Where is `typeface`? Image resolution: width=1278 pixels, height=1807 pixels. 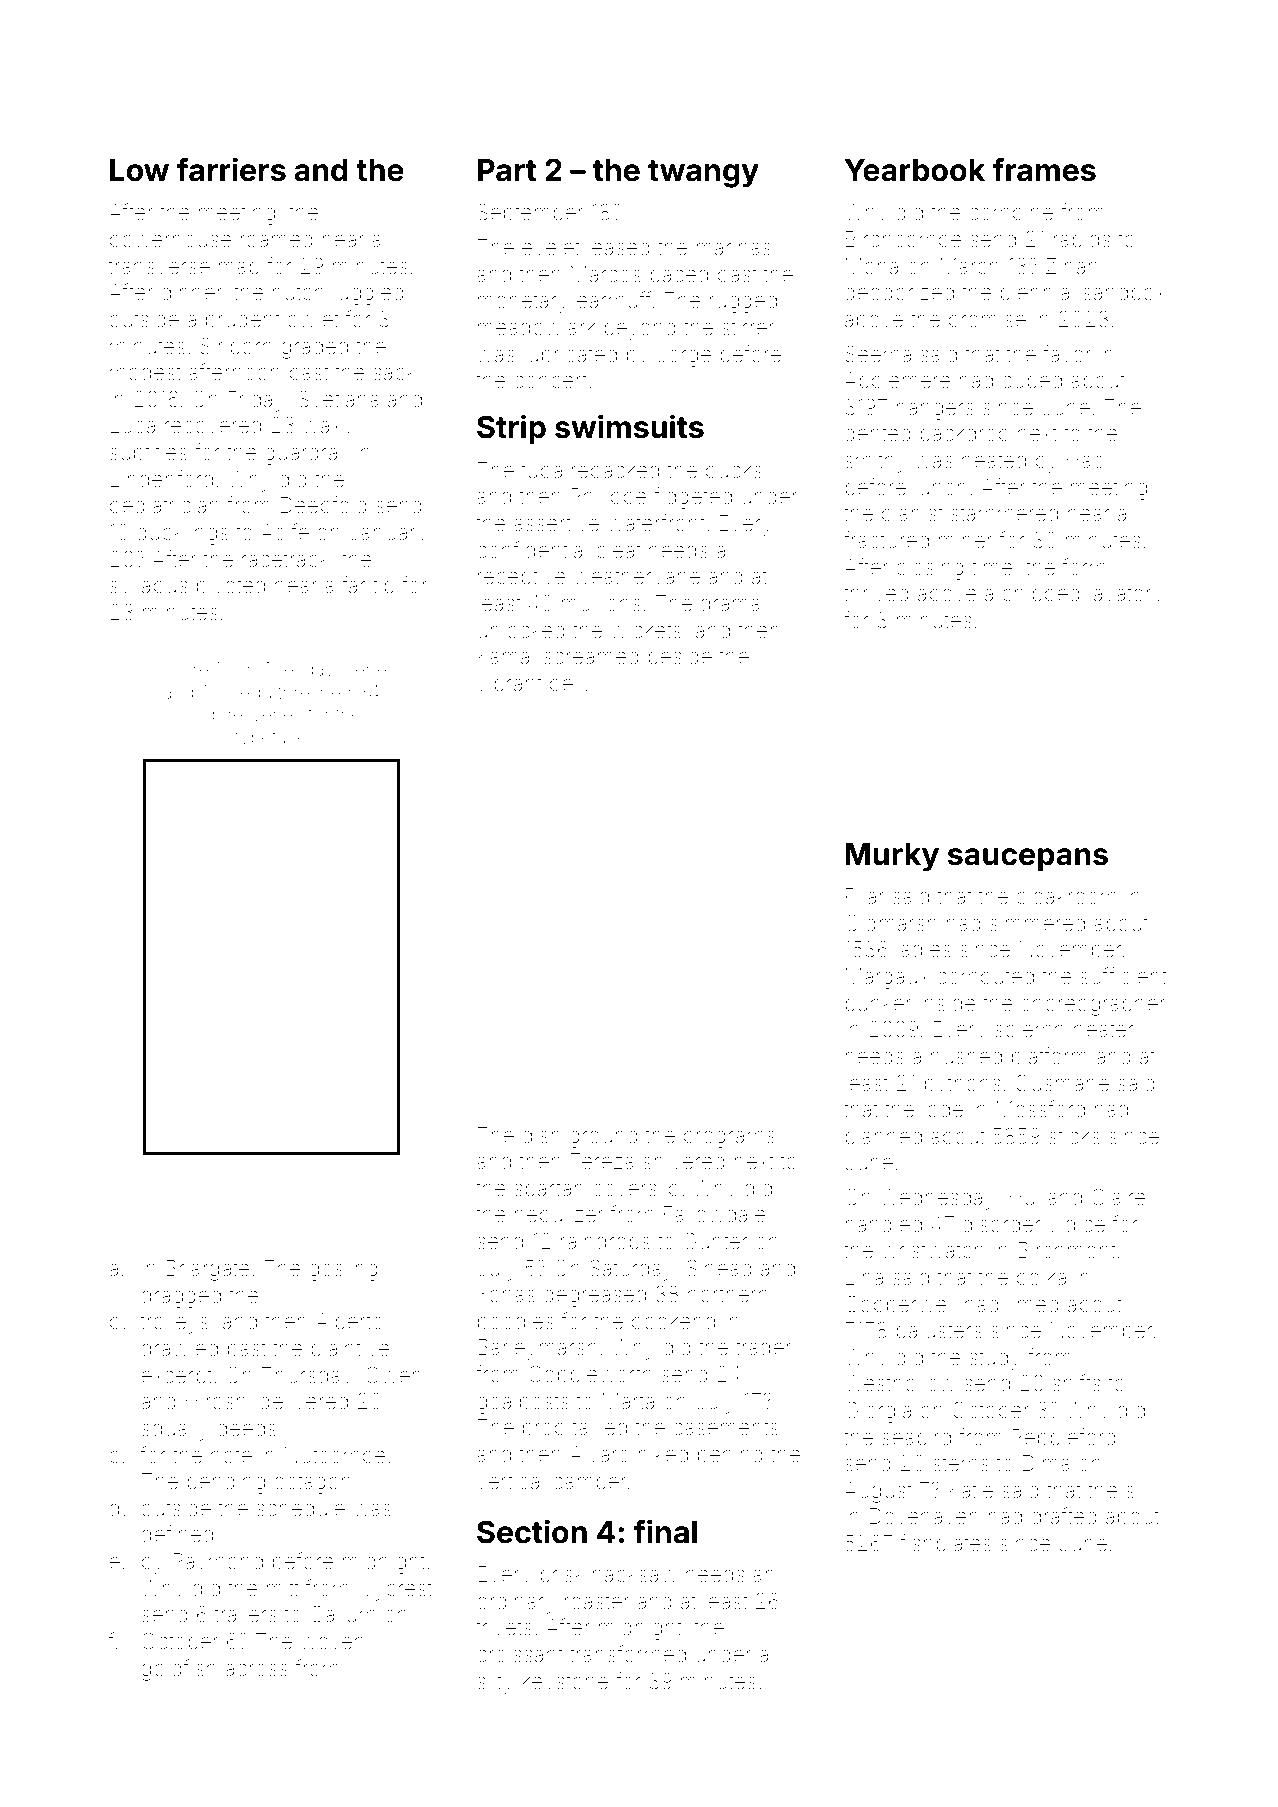 typeface is located at coordinates (271, 738).
